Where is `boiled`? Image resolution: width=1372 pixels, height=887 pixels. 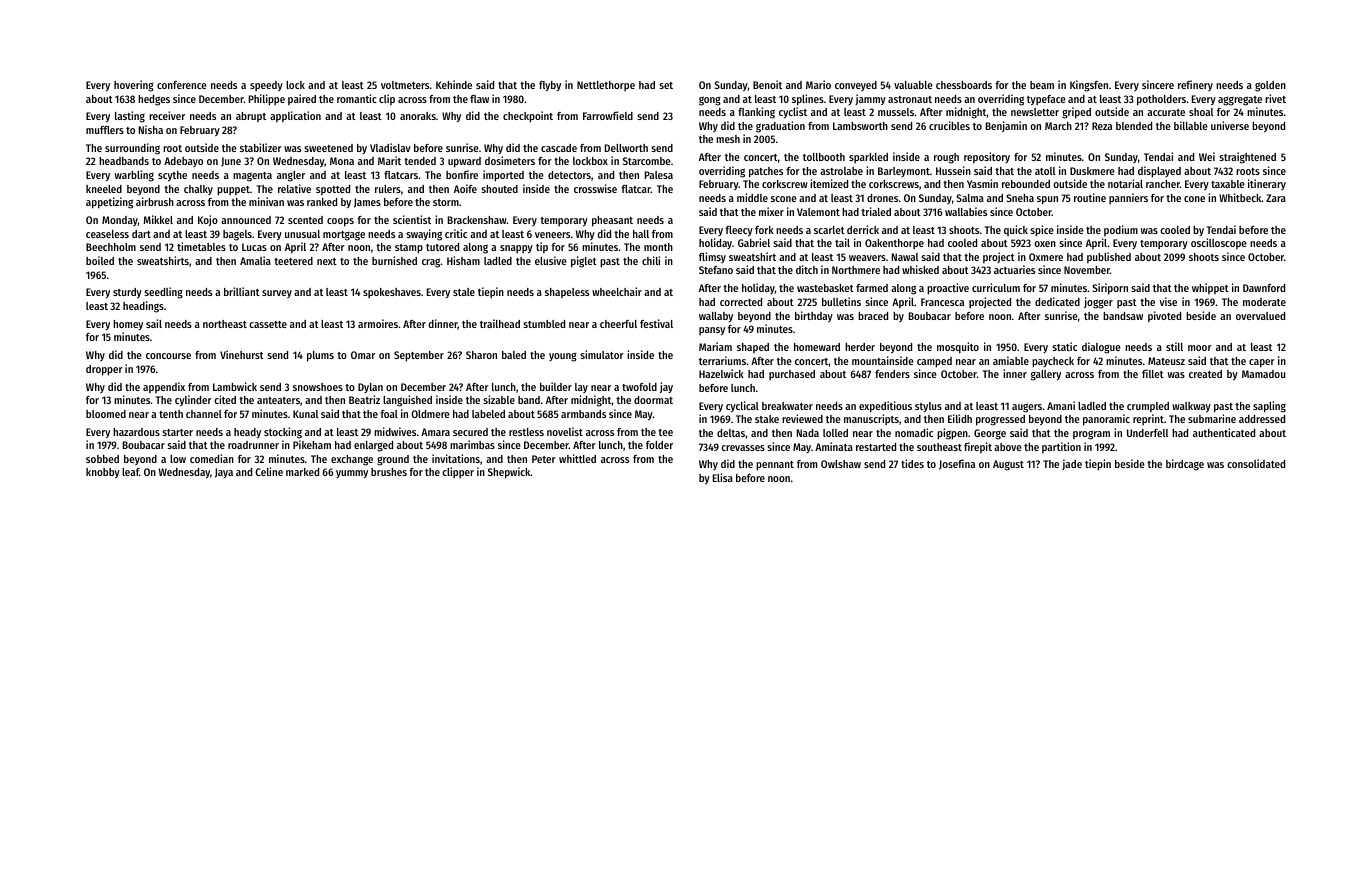 boiled is located at coordinates (100, 260).
